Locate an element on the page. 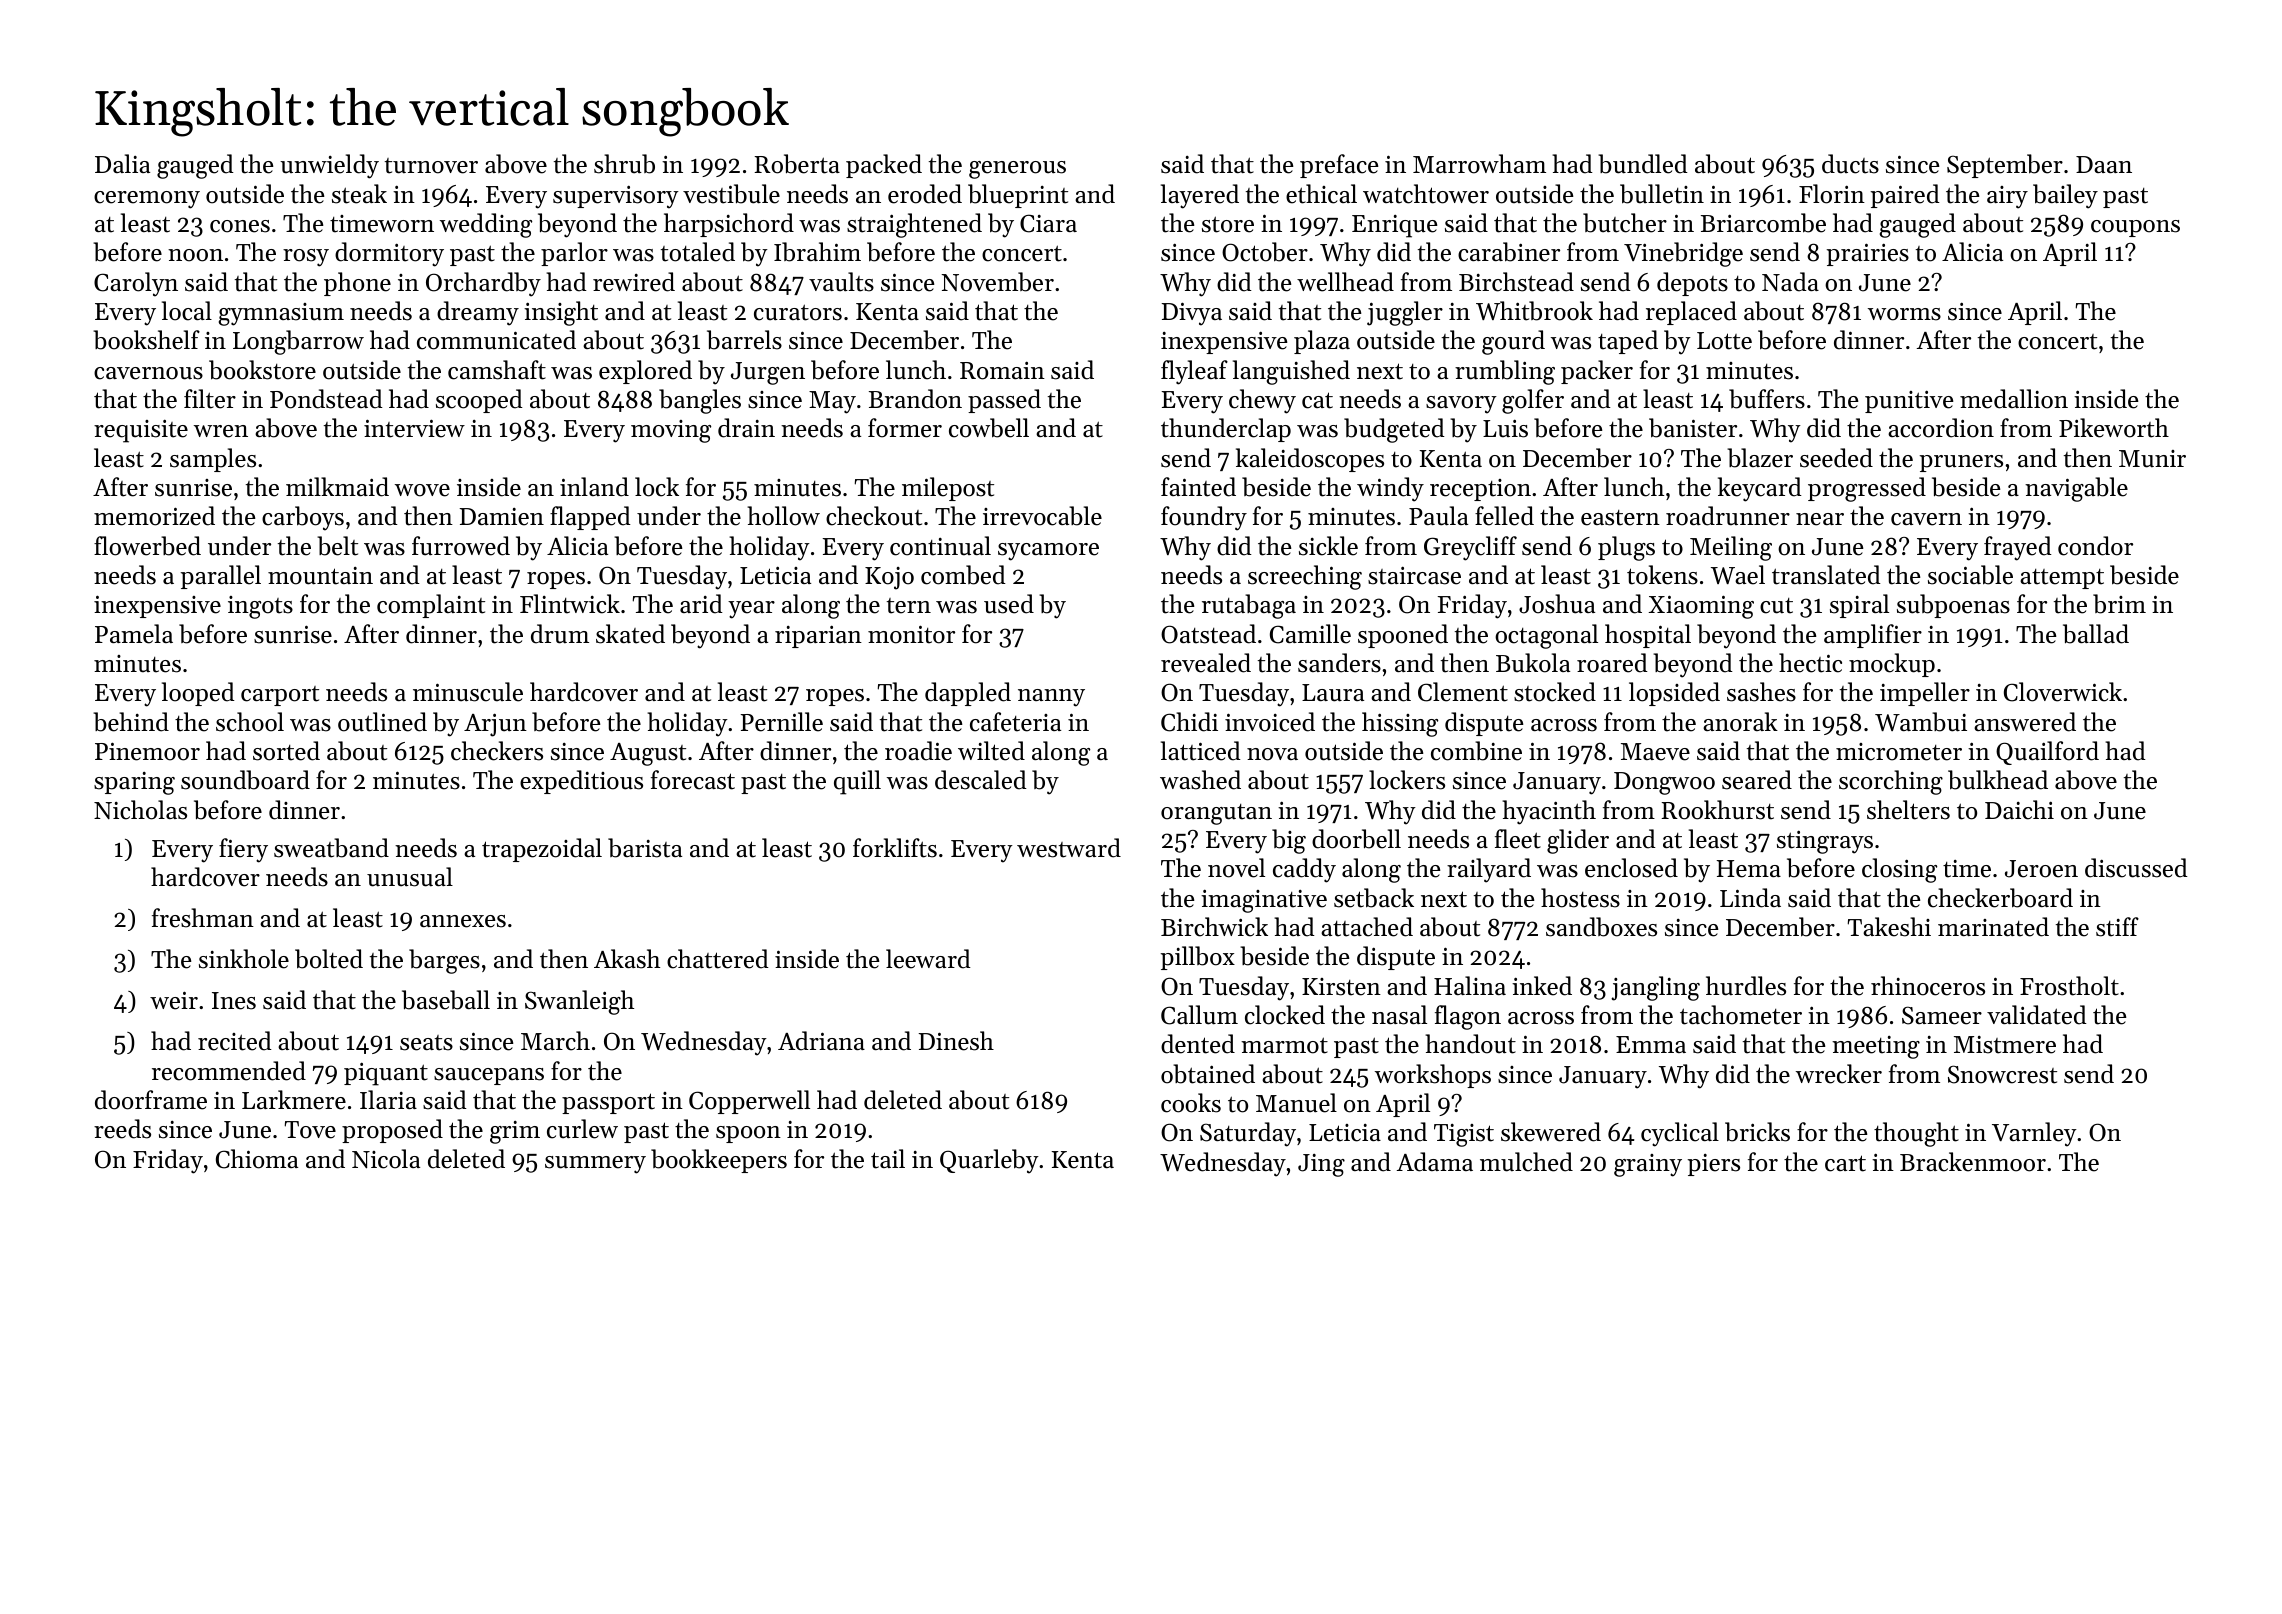 This document has height=1614, width=2282. stiff is located at coordinates (2117, 927).
